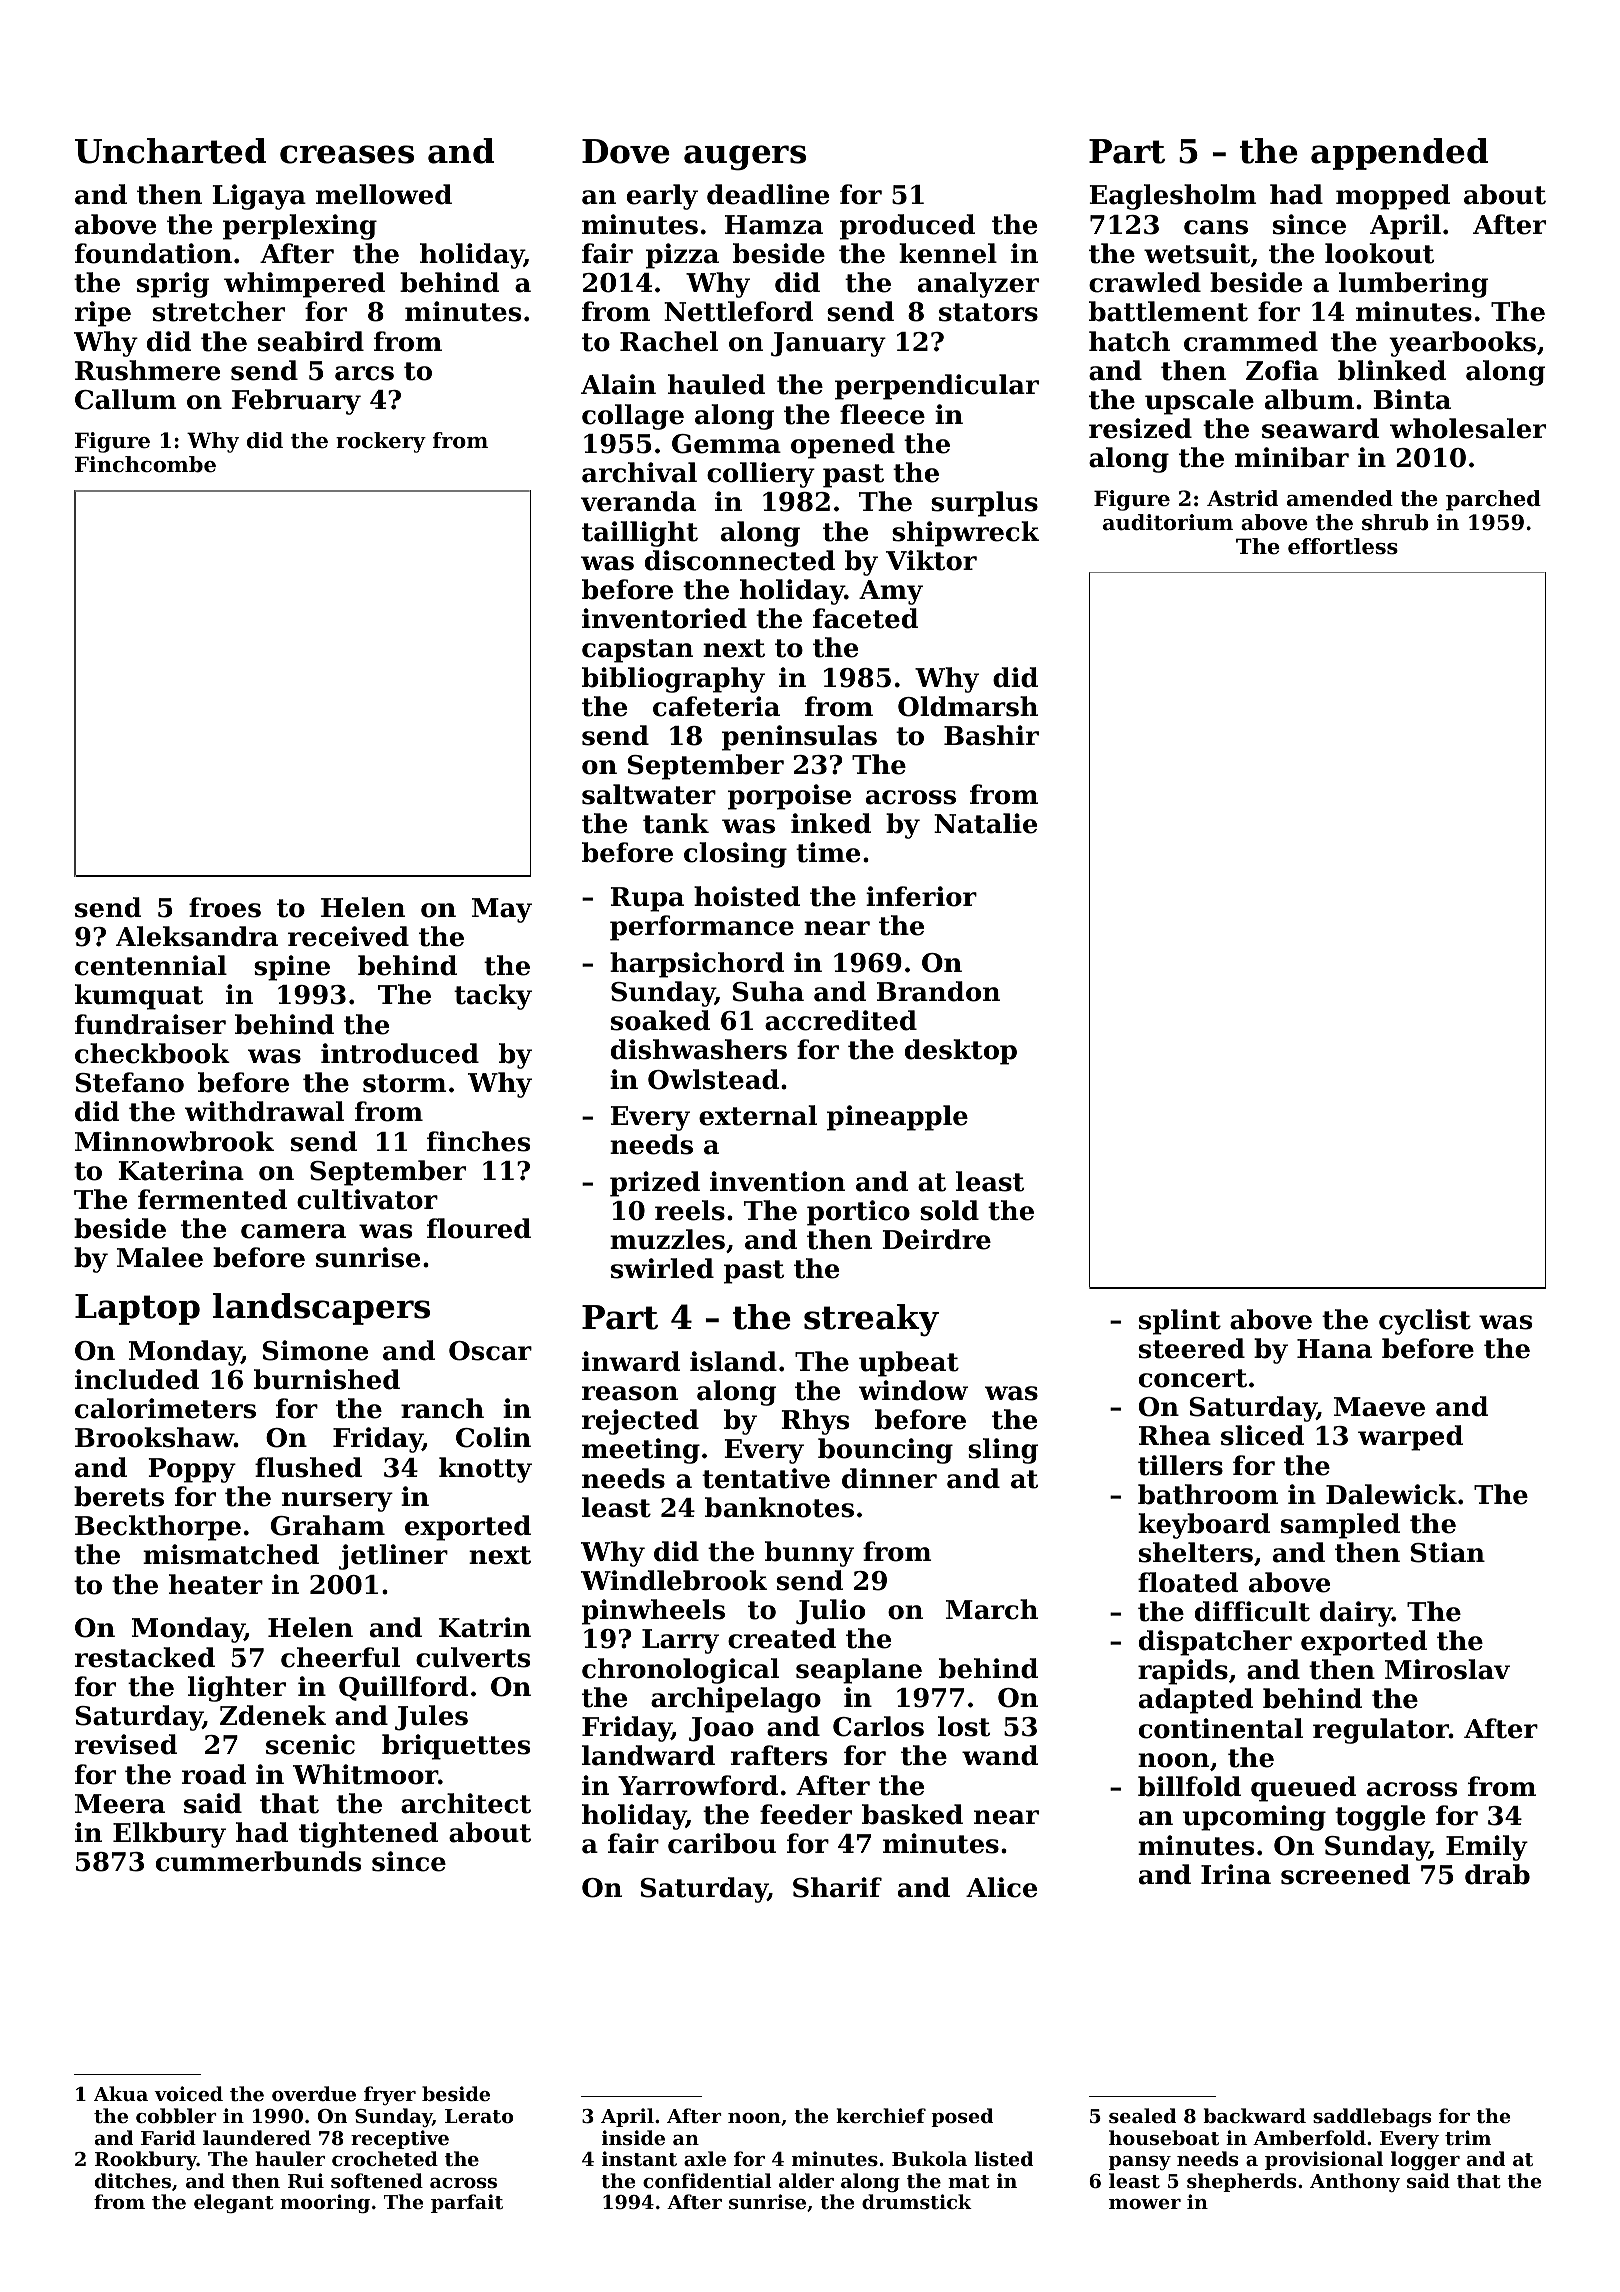  What do you see at coordinates (119, 1496) in the image?
I see `berets` at bounding box center [119, 1496].
